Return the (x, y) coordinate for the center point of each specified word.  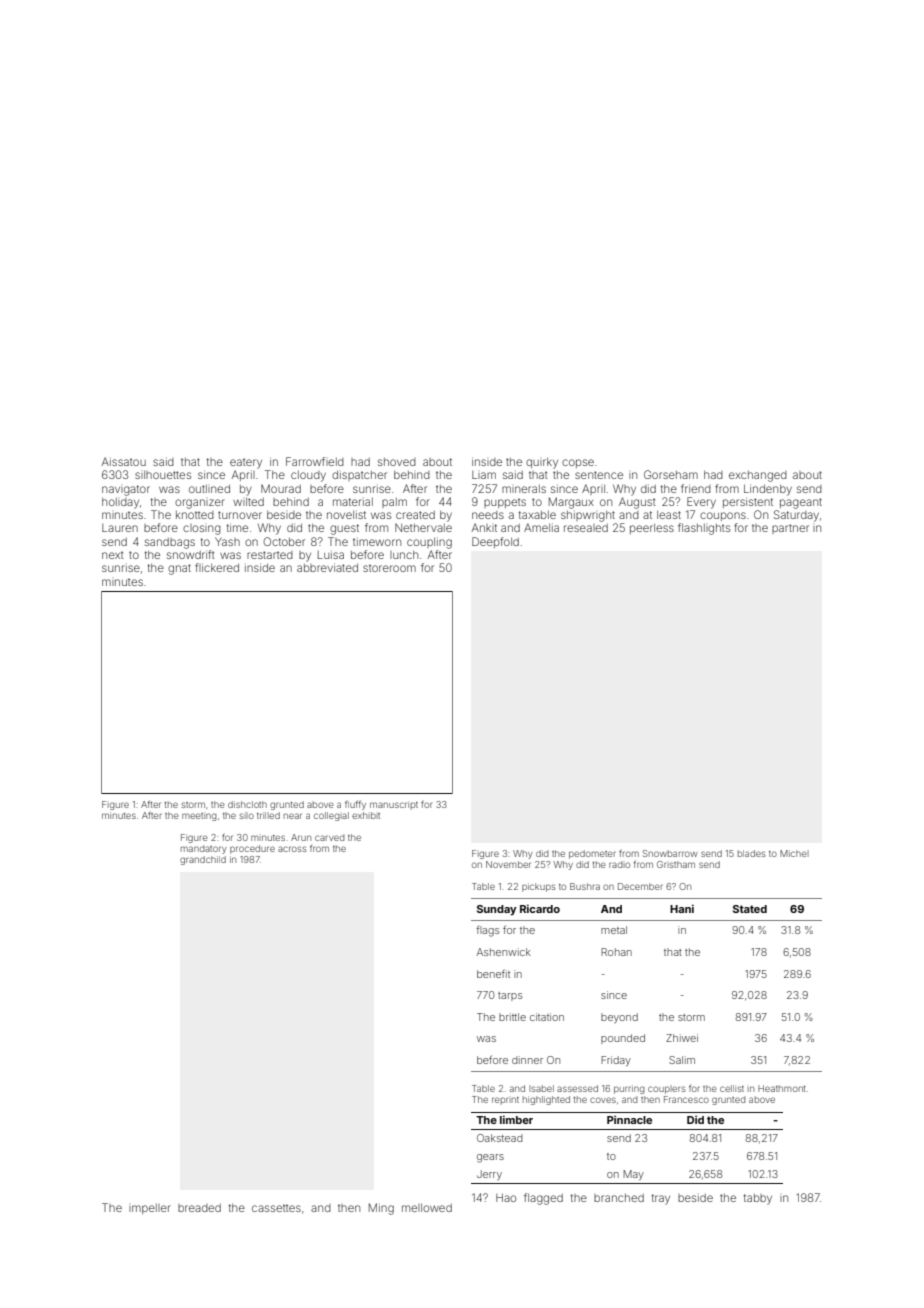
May (633, 1175)
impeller (150, 1209)
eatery (246, 463)
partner (790, 529)
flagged (543, 1199)
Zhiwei (682, 1038)
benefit (493, 973)
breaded (199, 1208)
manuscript (394, 805)
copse (578, 463)
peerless (652, 529)
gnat (179, 569)
